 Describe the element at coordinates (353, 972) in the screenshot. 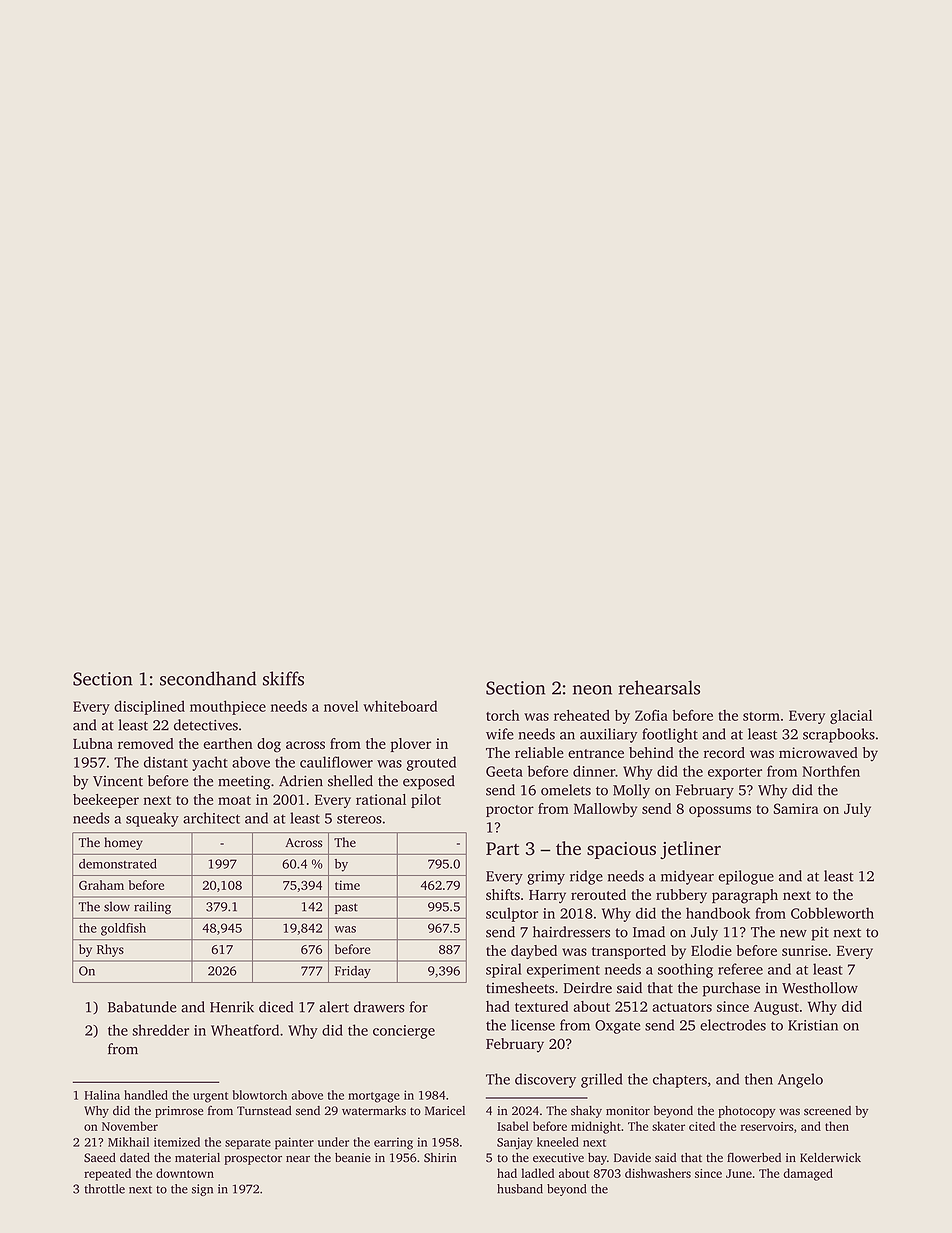

I see `Friday` at that location.
